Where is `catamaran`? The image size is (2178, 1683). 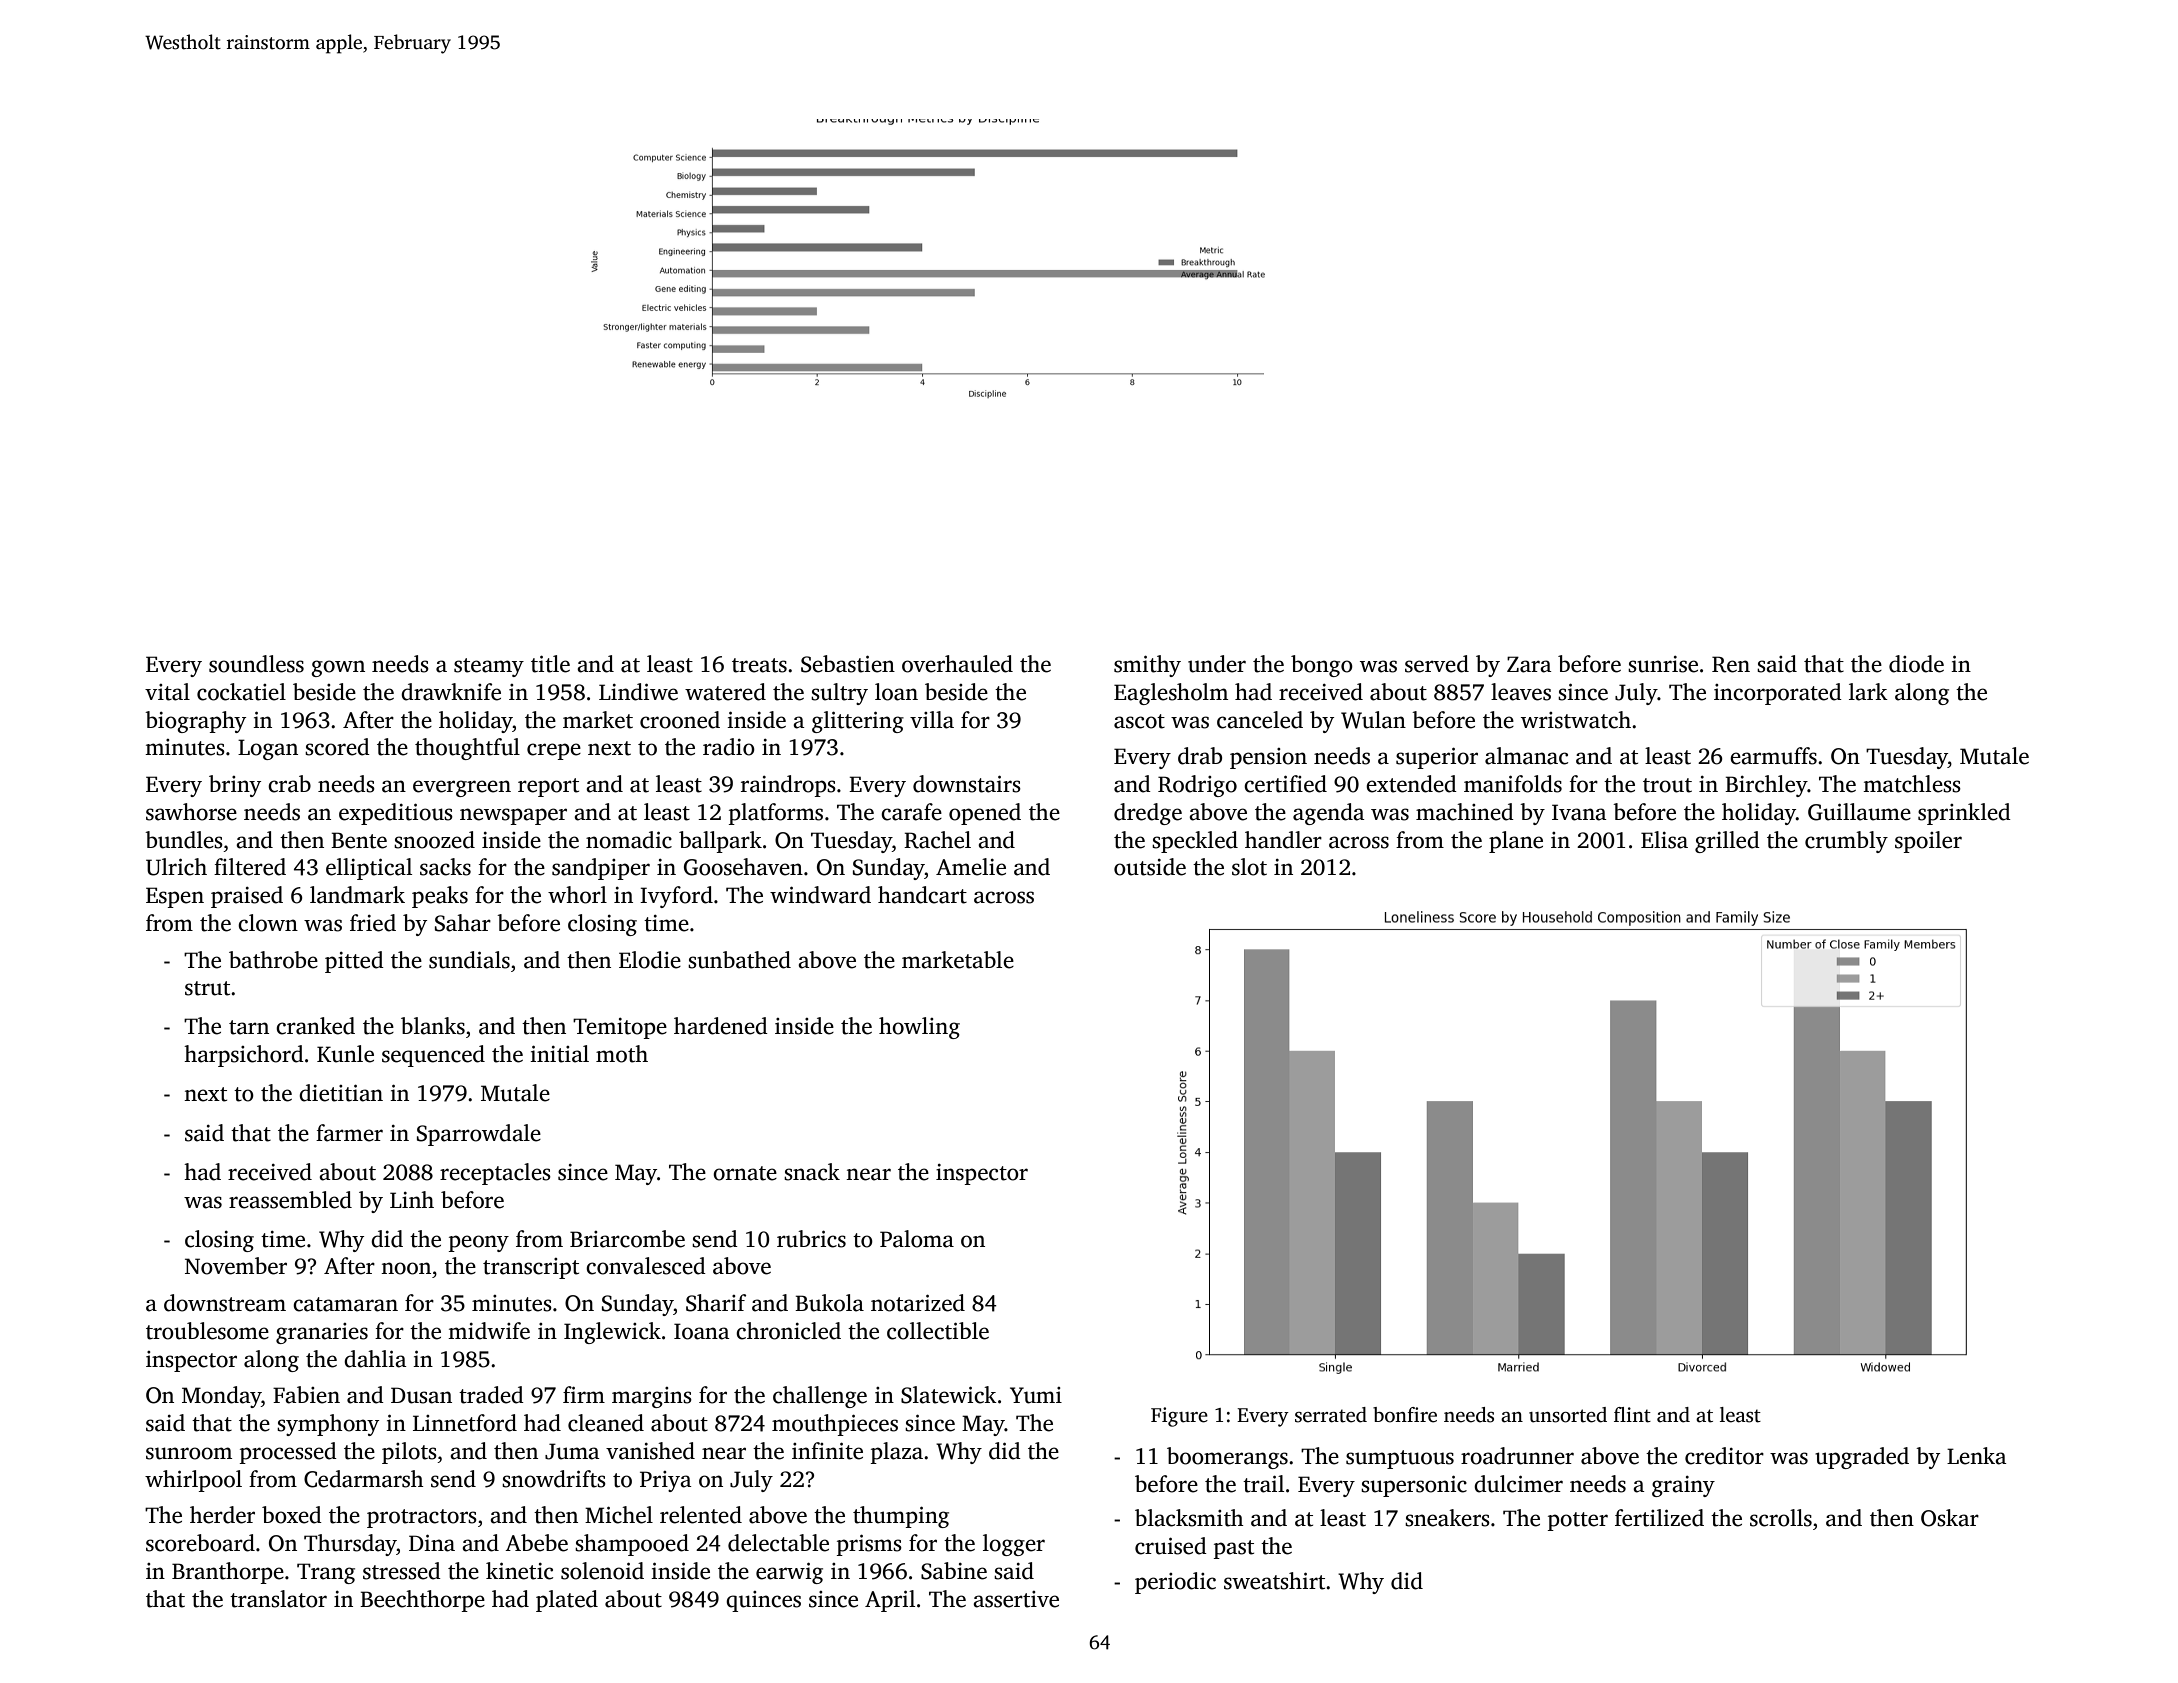 catamaran is located at coordinates (345, 1304).
